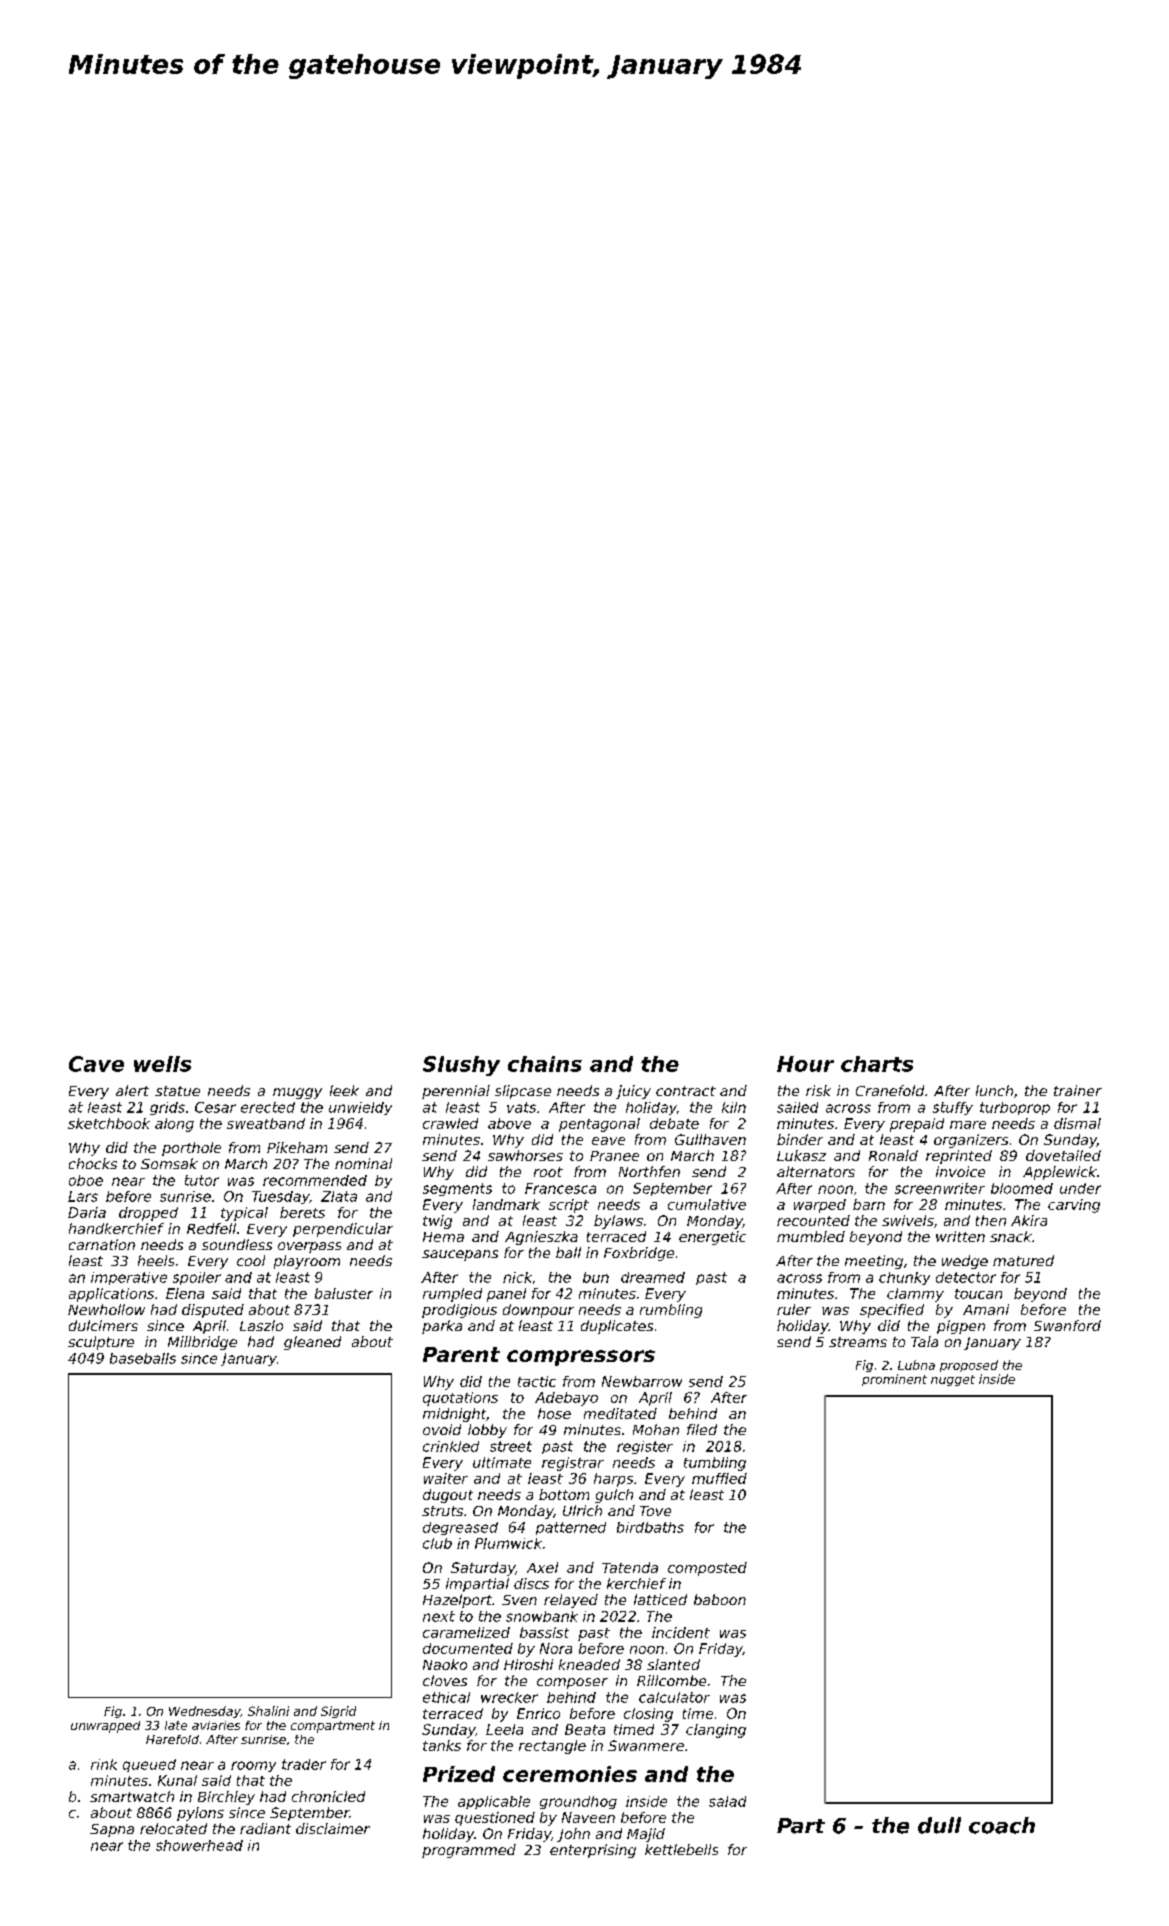 The width and height of the image is (1169, 1926). I want to click on lunch, so click(994, 1090).
